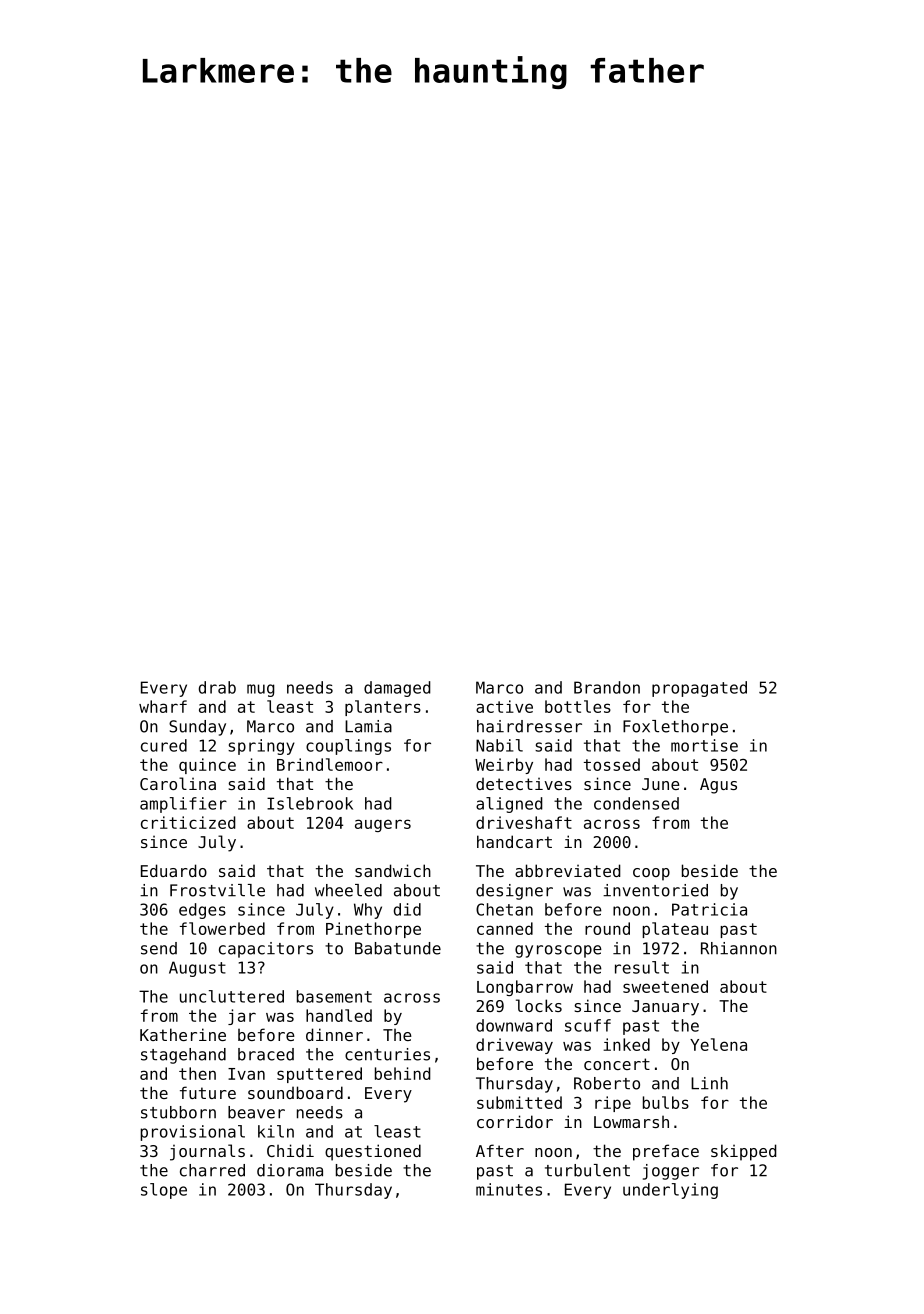  What do you see at coordinates (276, 1131) in the document?
I see `kiln` at bounding box center [276, 1131].
